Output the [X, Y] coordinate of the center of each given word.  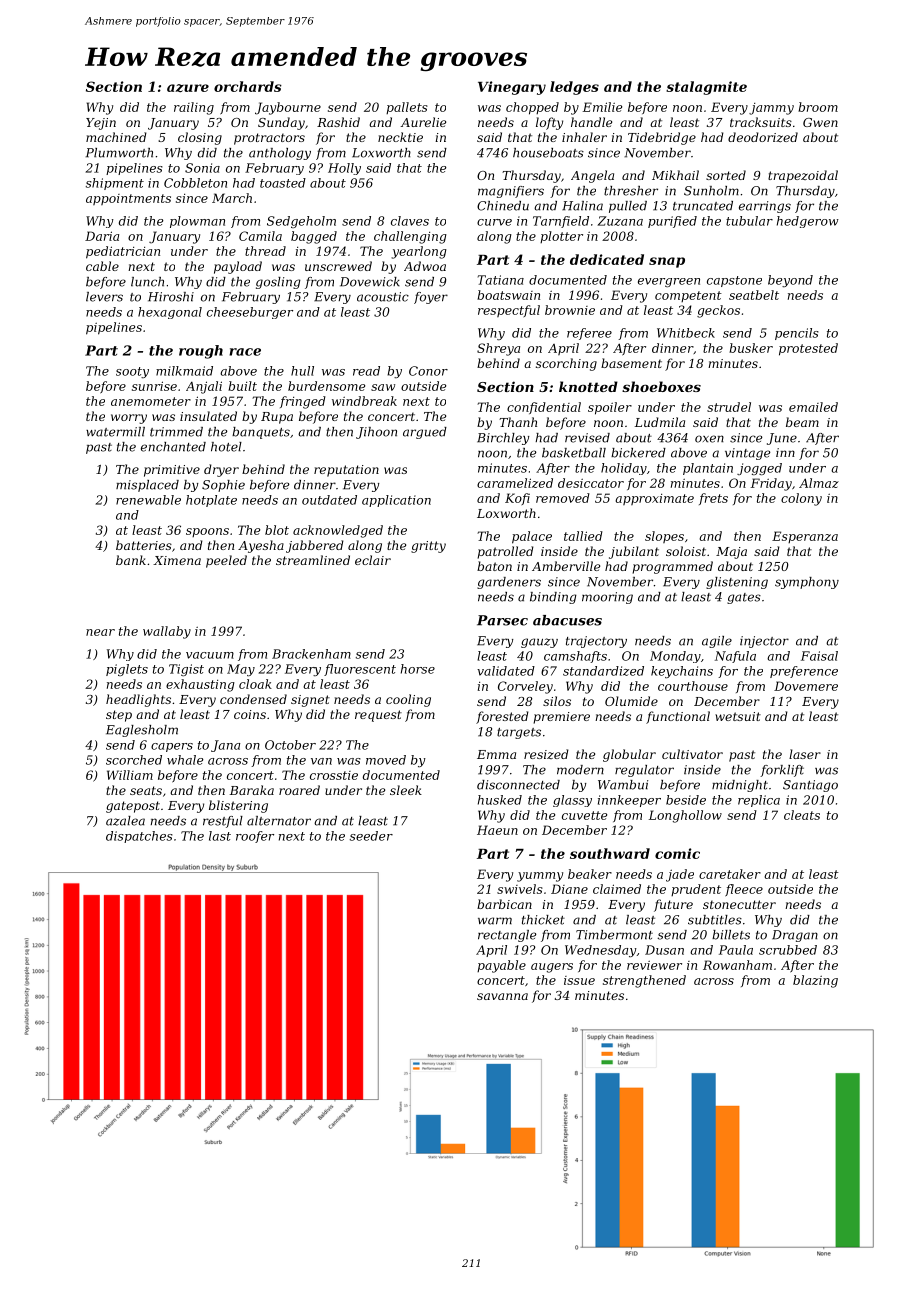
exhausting [200, 685]
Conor [428, 371]
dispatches [139, 837]
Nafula [735, 657]
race [245, 352]
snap [667, 262]
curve [494, 222]
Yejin [101, 124]
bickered [638, 453]
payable [501, 966]
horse [418, 669]
